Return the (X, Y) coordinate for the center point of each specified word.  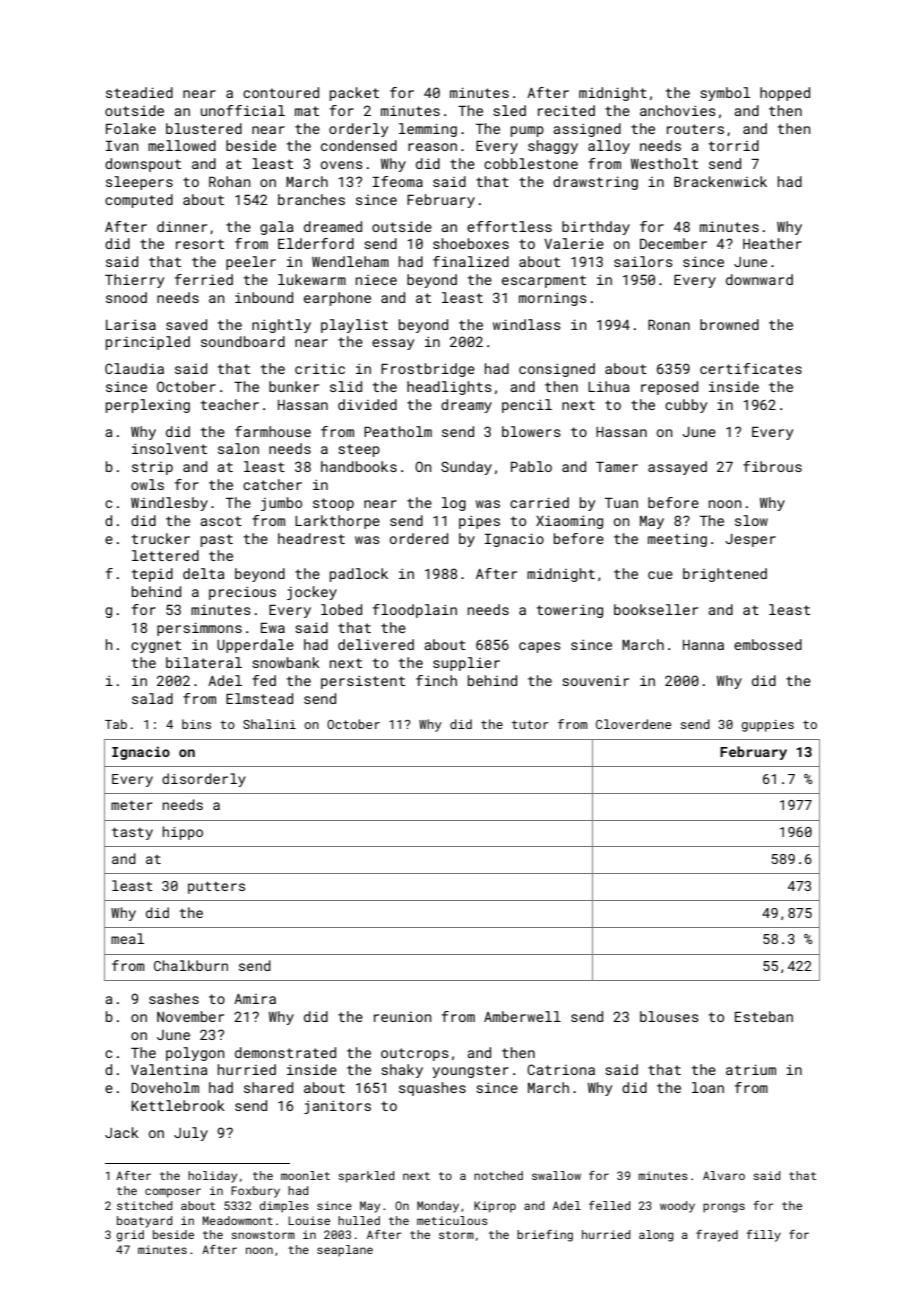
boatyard (144, 1222)
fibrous (772, 466)
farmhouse (273, 431)
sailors (643, 261)
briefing (545, 1236)
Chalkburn (191, 965)
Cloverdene (633, 724)
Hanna (703, 645)
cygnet (156, 646)
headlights (449, 388)
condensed (359, 145)
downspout (143, 165)
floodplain (415, 611)
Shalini (269, 724)
